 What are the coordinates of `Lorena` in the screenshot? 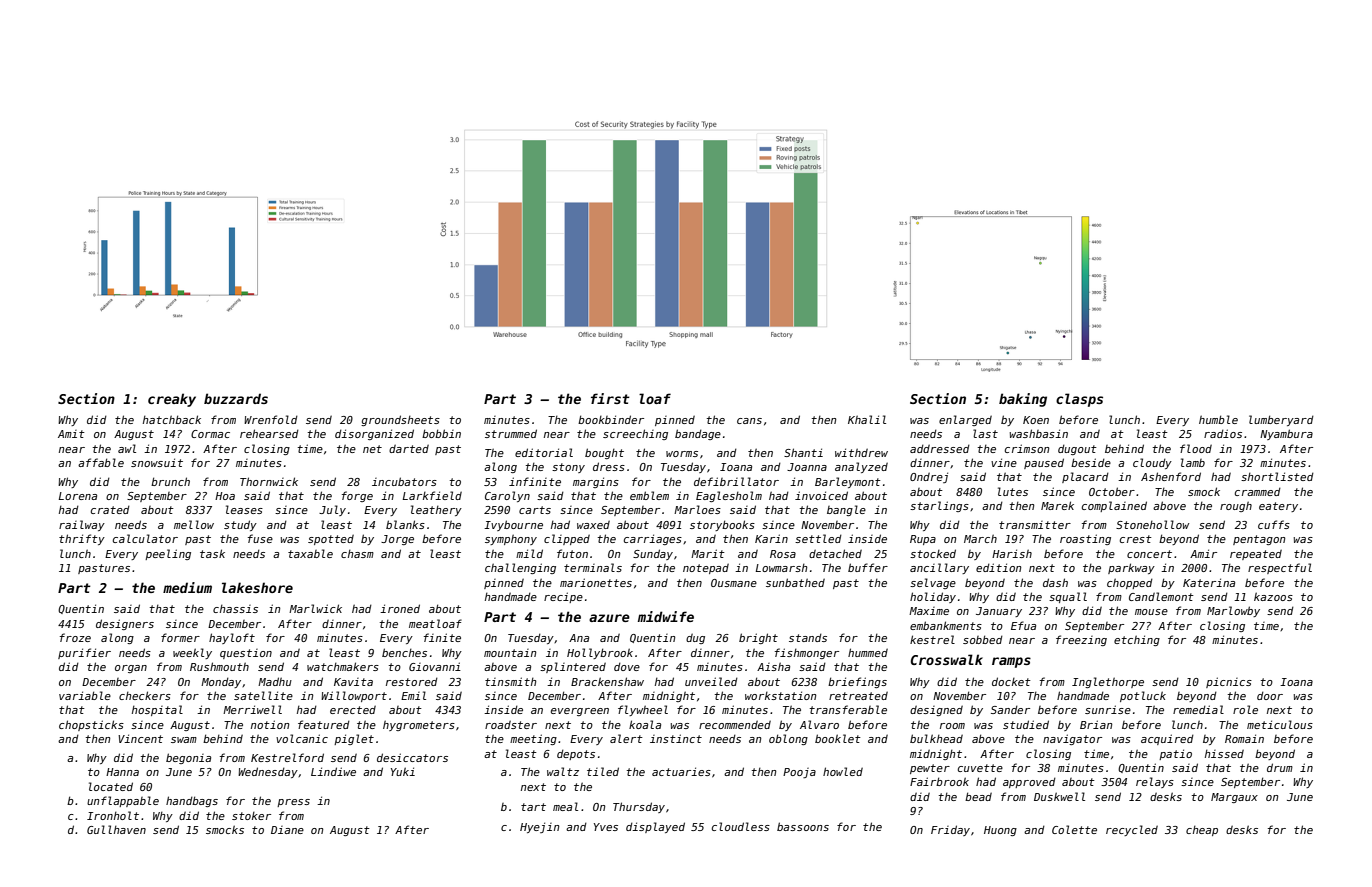 It's located at (78, 496).
